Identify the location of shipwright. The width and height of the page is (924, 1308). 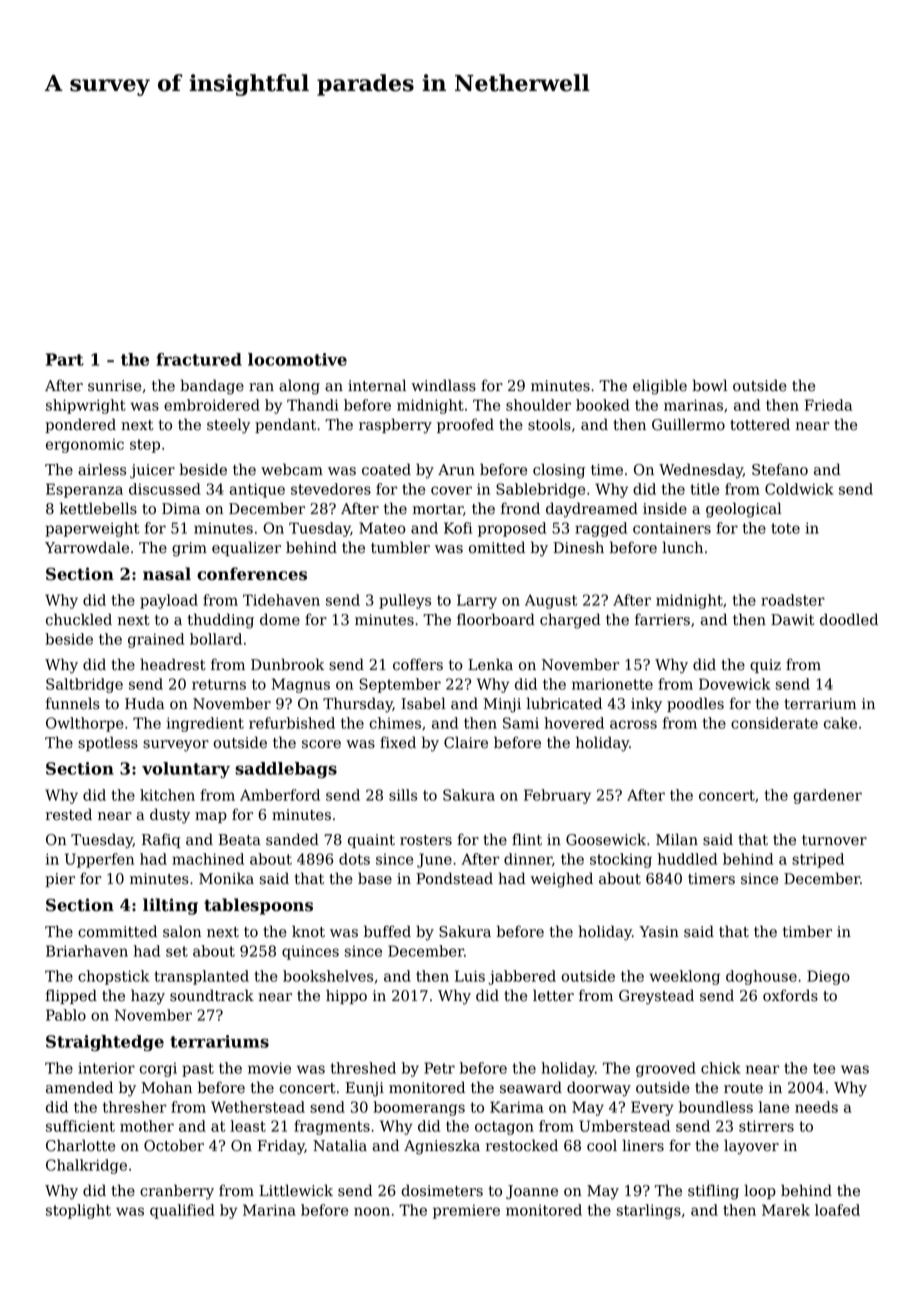
(86, 406).
